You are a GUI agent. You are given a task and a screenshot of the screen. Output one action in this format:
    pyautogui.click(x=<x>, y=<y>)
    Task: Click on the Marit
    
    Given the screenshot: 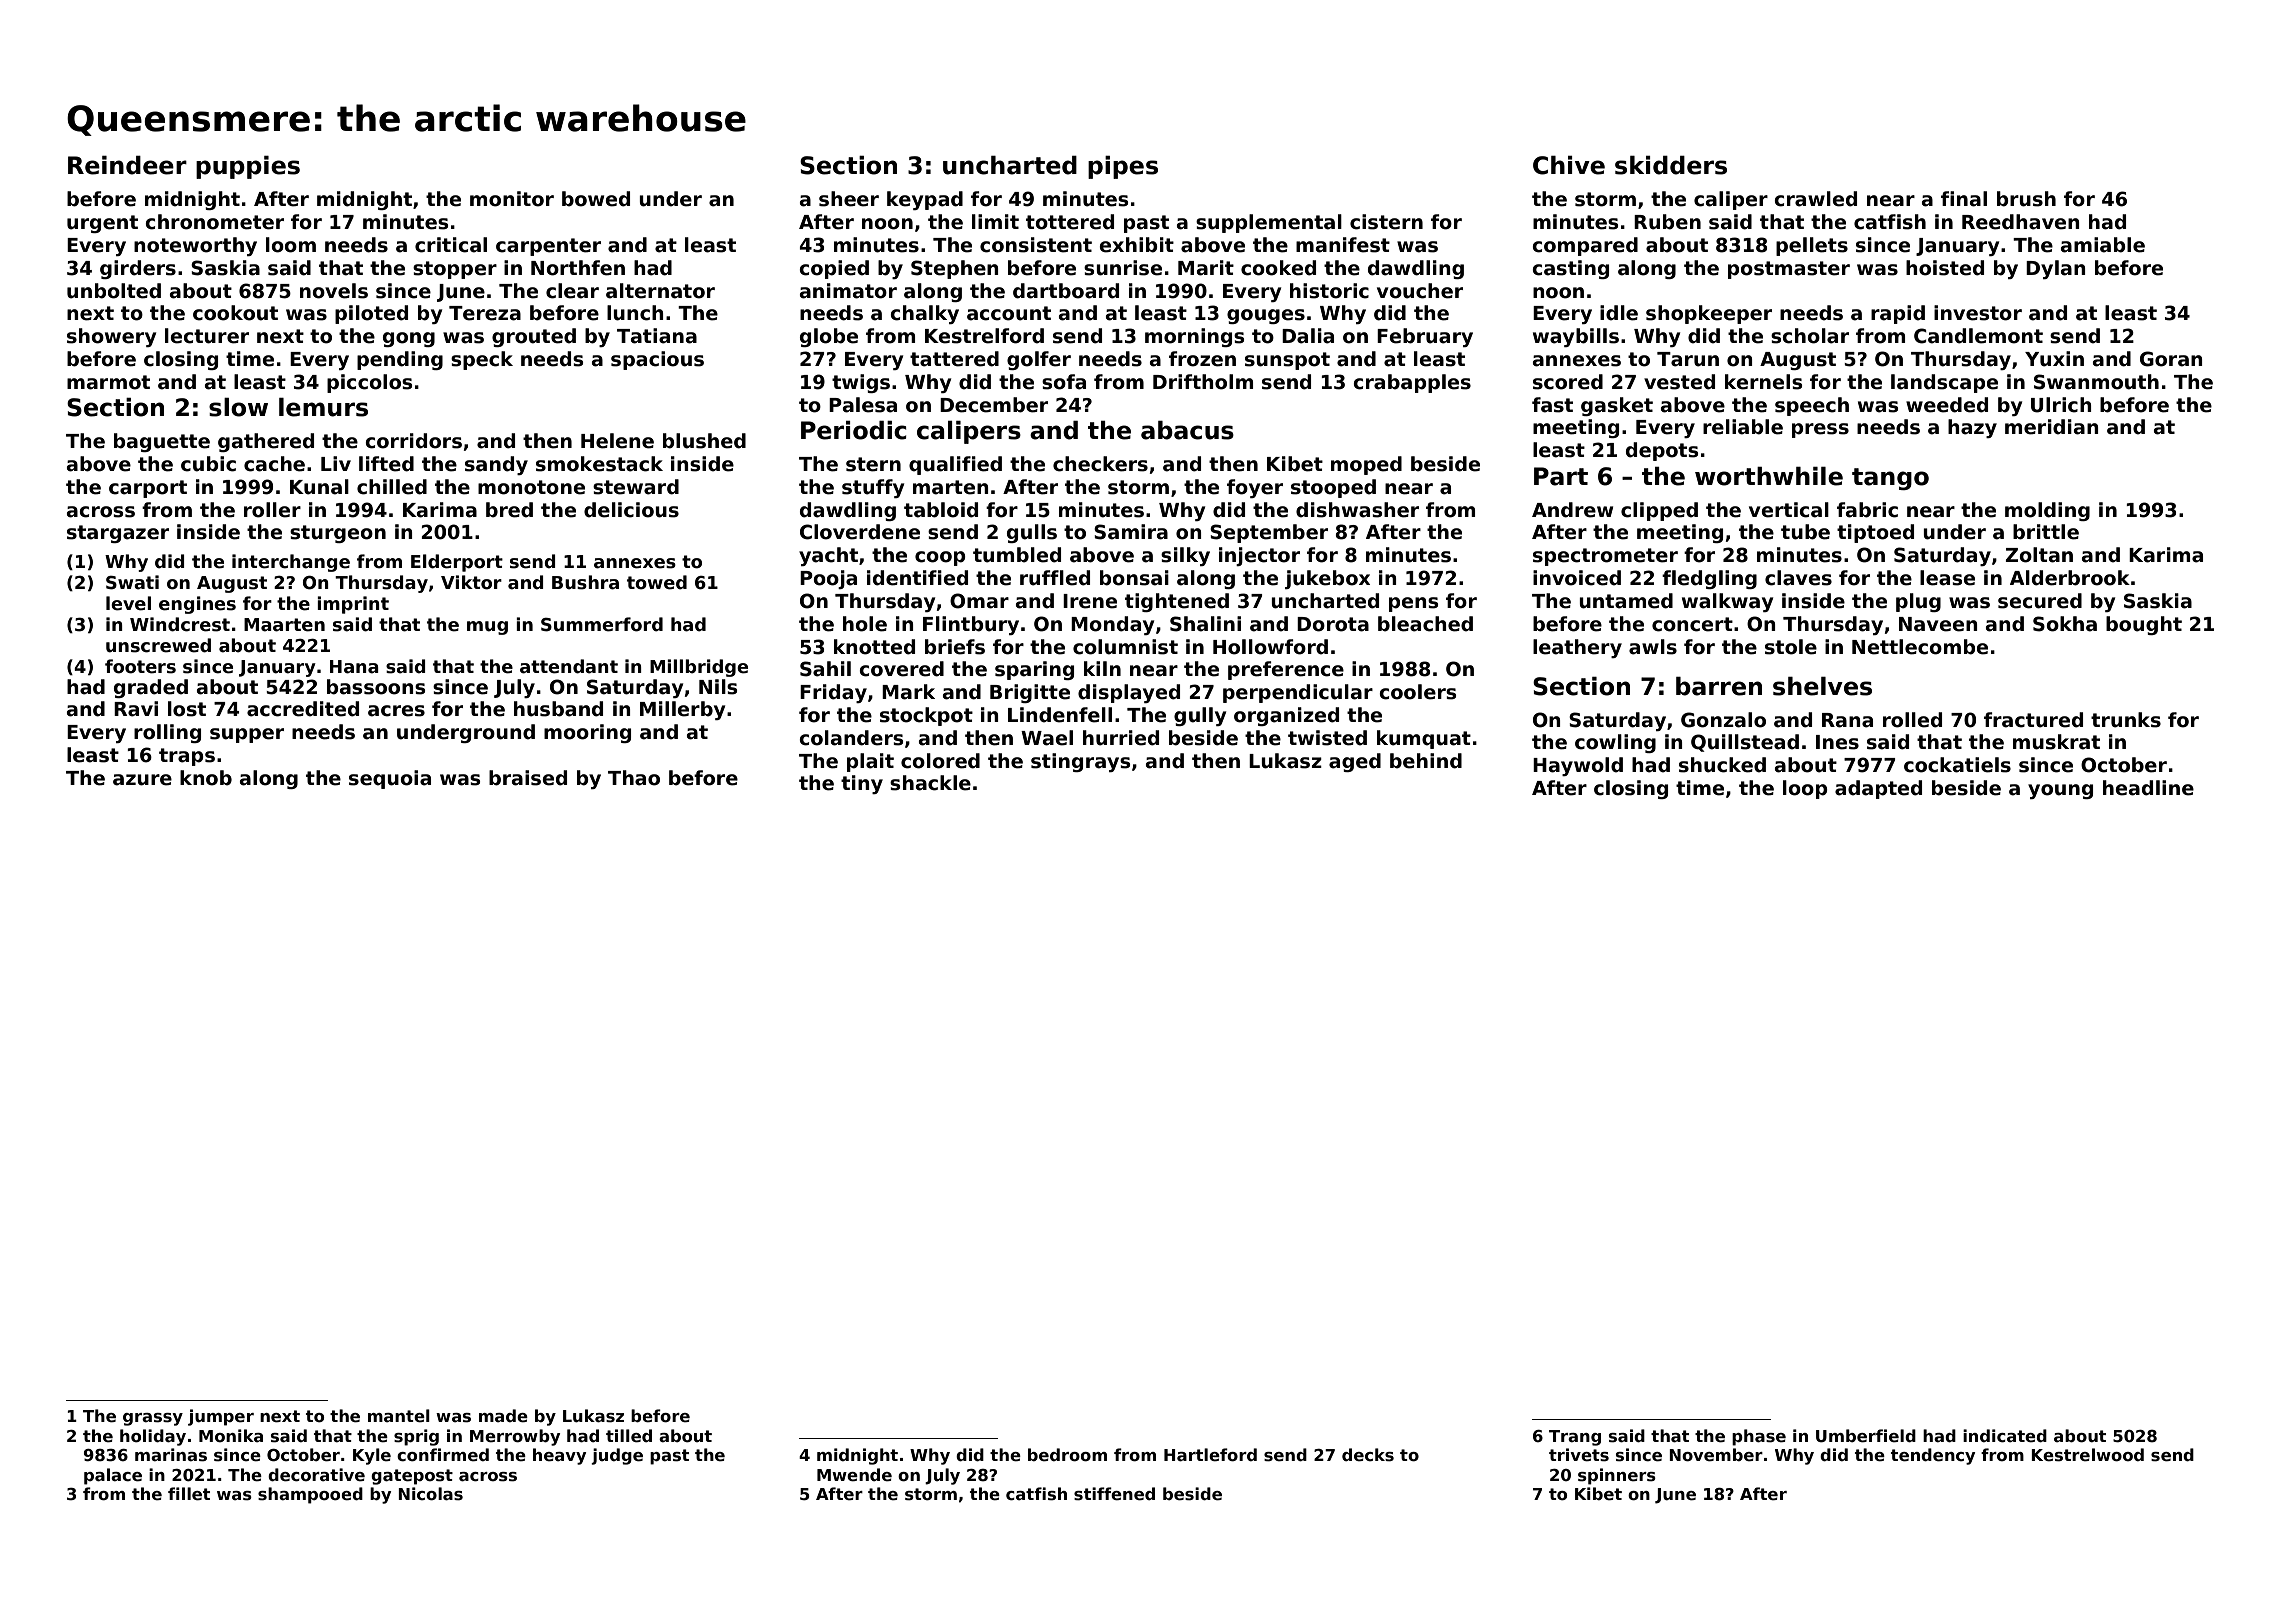 What is the action you would take?
    pyautogui.click(x=1206, y=268)
